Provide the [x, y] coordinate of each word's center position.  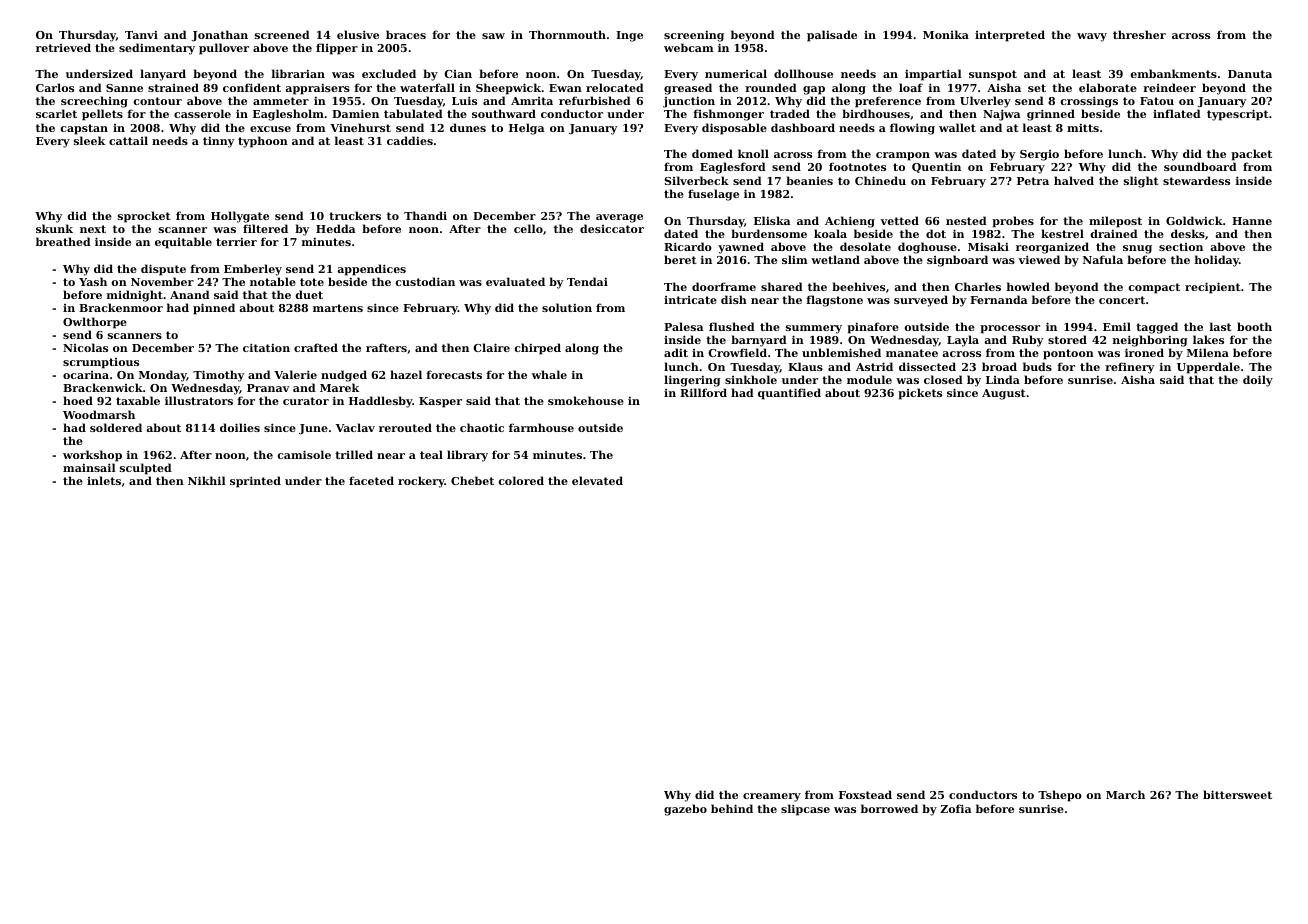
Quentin [936, 167]
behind [732, 808]
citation [266, 347]
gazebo [685, 810]
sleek [89, 140]
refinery [1130, 368]
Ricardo [688, 246]
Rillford [703, 392]
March [1125, 794]
